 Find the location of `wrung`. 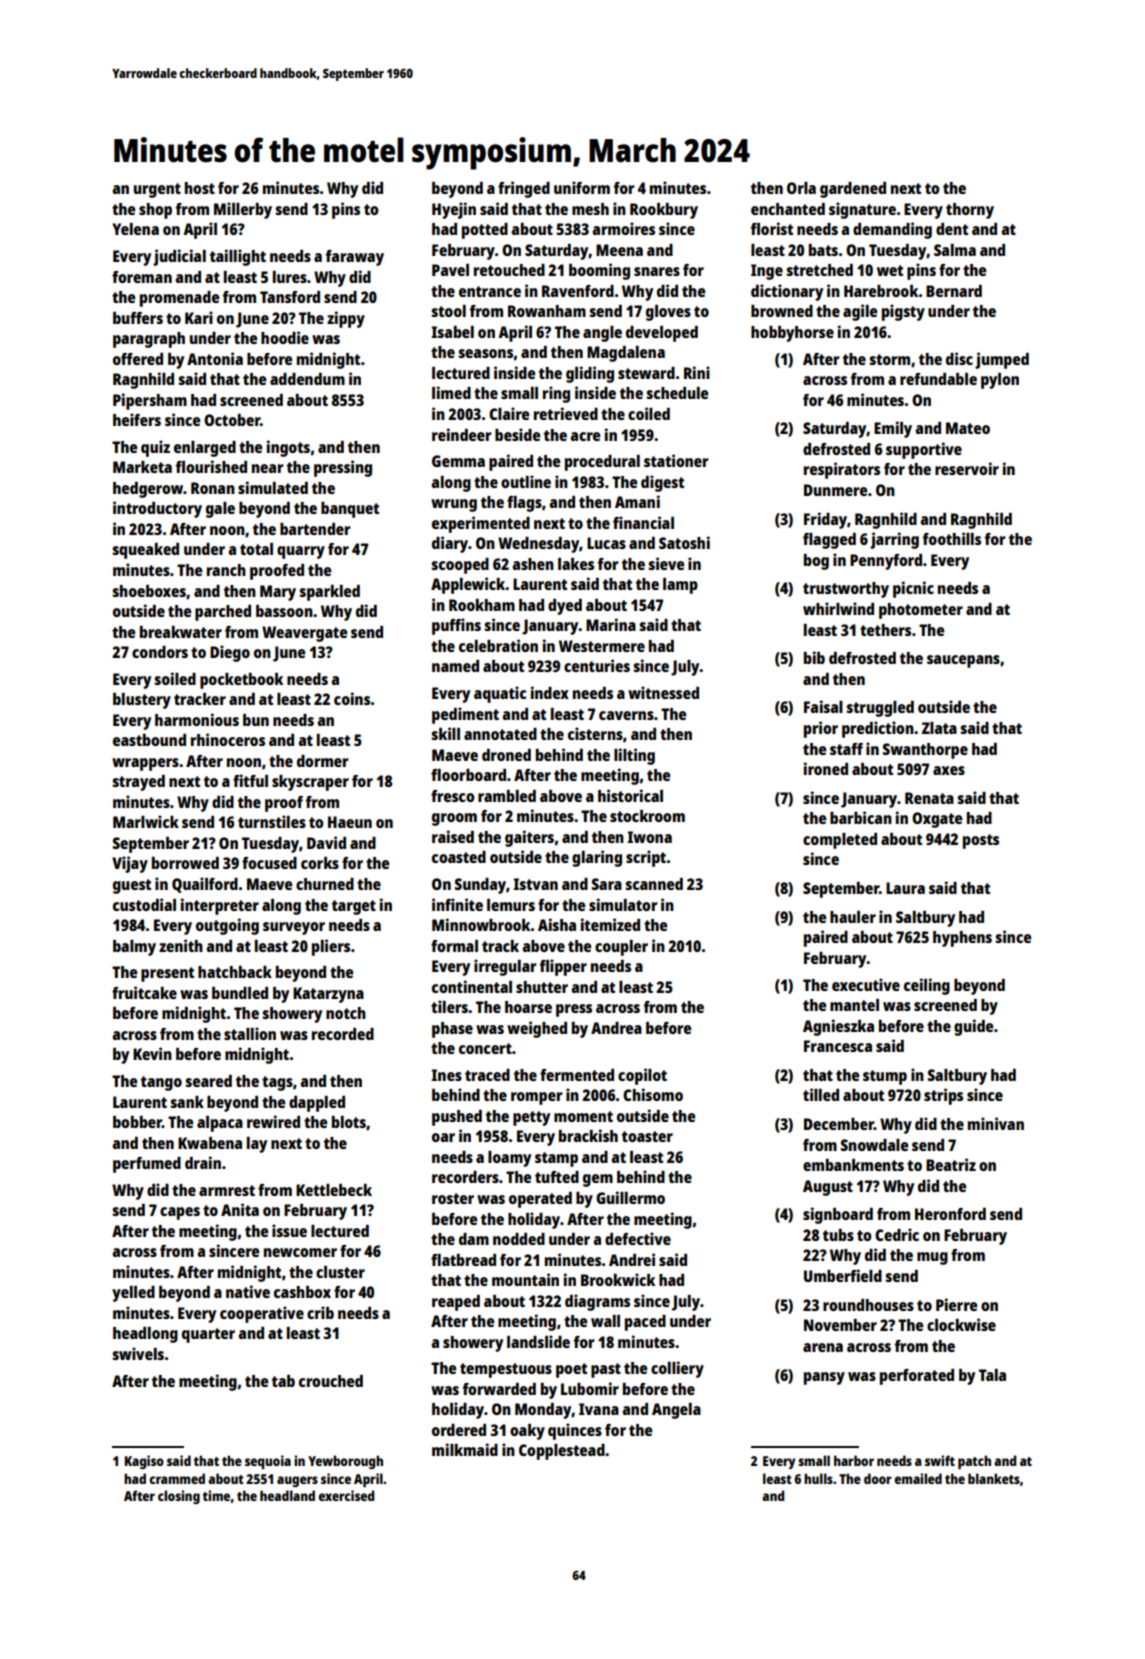

wrung is located at coordinates (454, 505).
